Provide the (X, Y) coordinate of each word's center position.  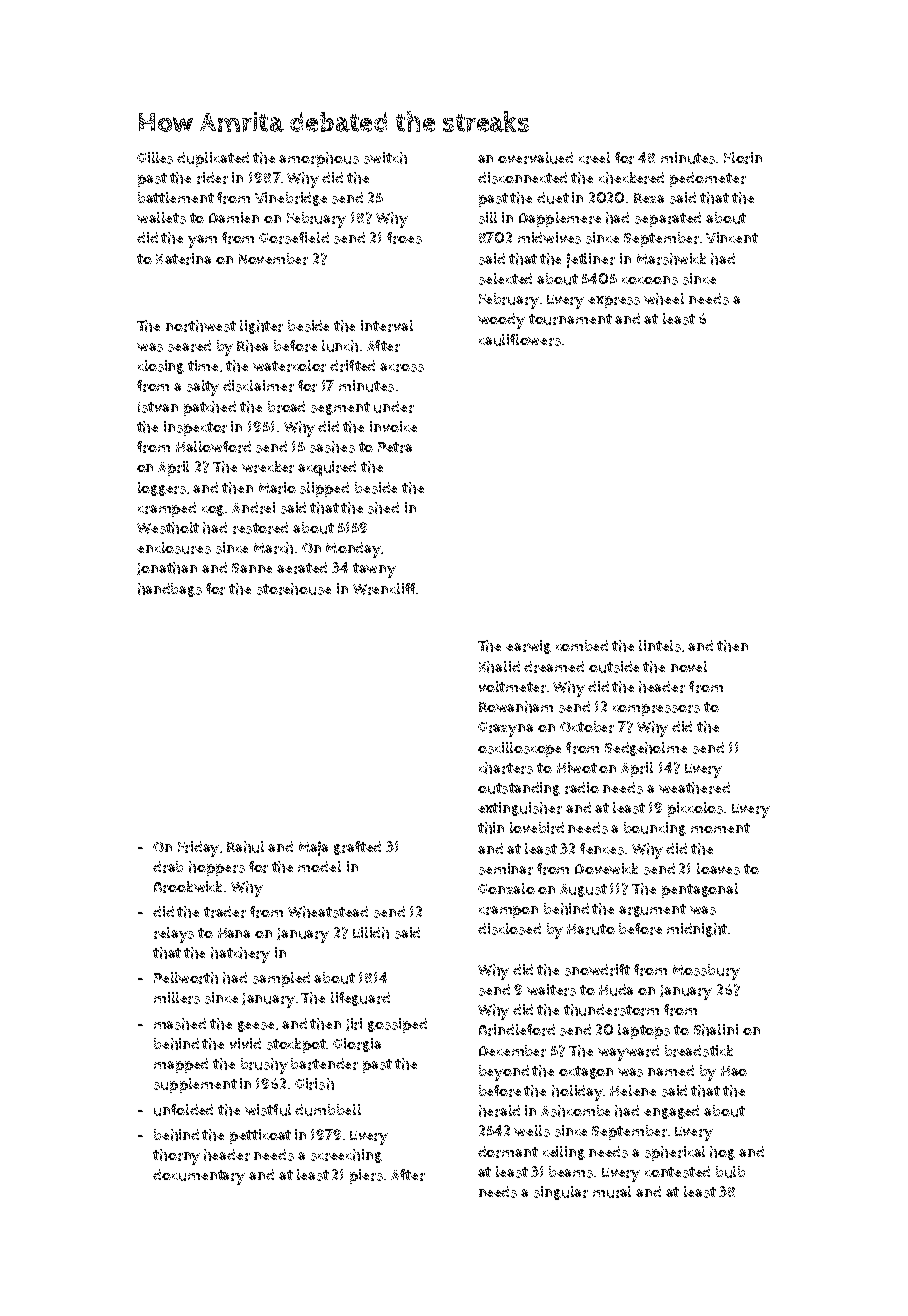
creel (594, 158)
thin (491, 828)
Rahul (245, 847)
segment (340, 408)
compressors (656, 710)
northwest (201, 326)
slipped (324, 489)
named (671, 1070)
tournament (570, 319)
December (512, 1051)
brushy (264, 1066)
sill (488, 218)
